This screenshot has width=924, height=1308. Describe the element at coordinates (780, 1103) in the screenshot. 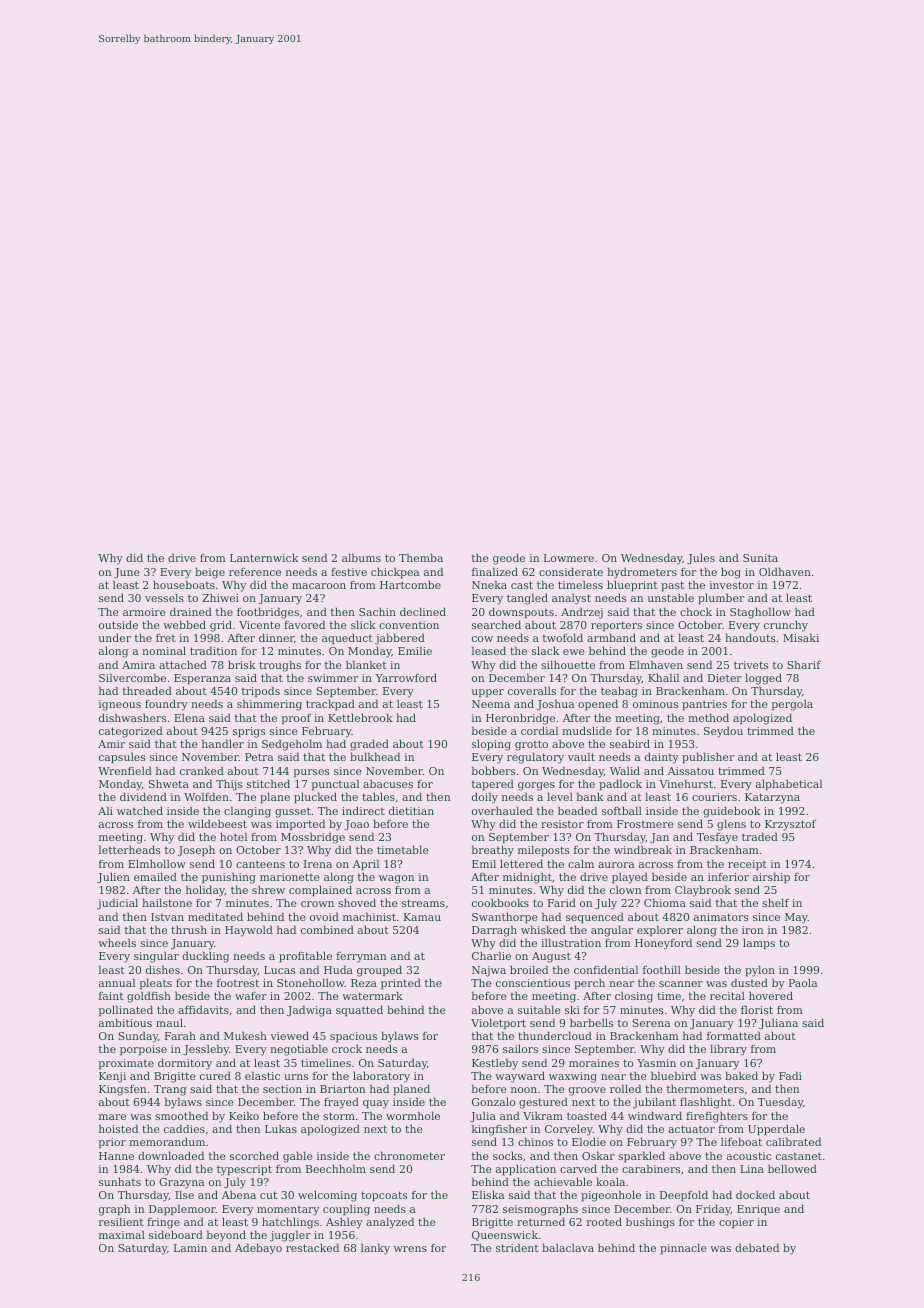

I see `Tuesday` at that location.
